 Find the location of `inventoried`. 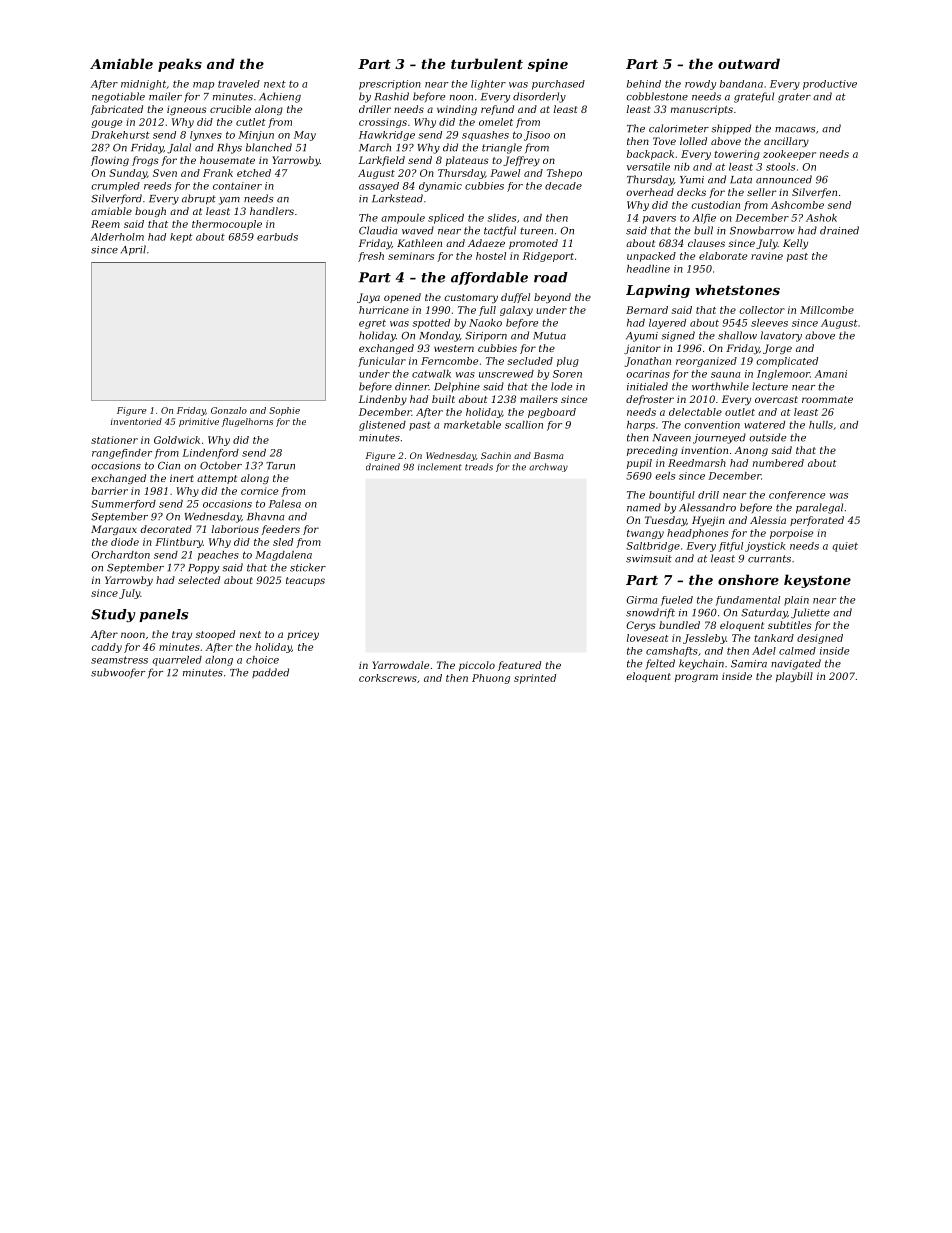

inventoried is located at coordinates (136, 421).
